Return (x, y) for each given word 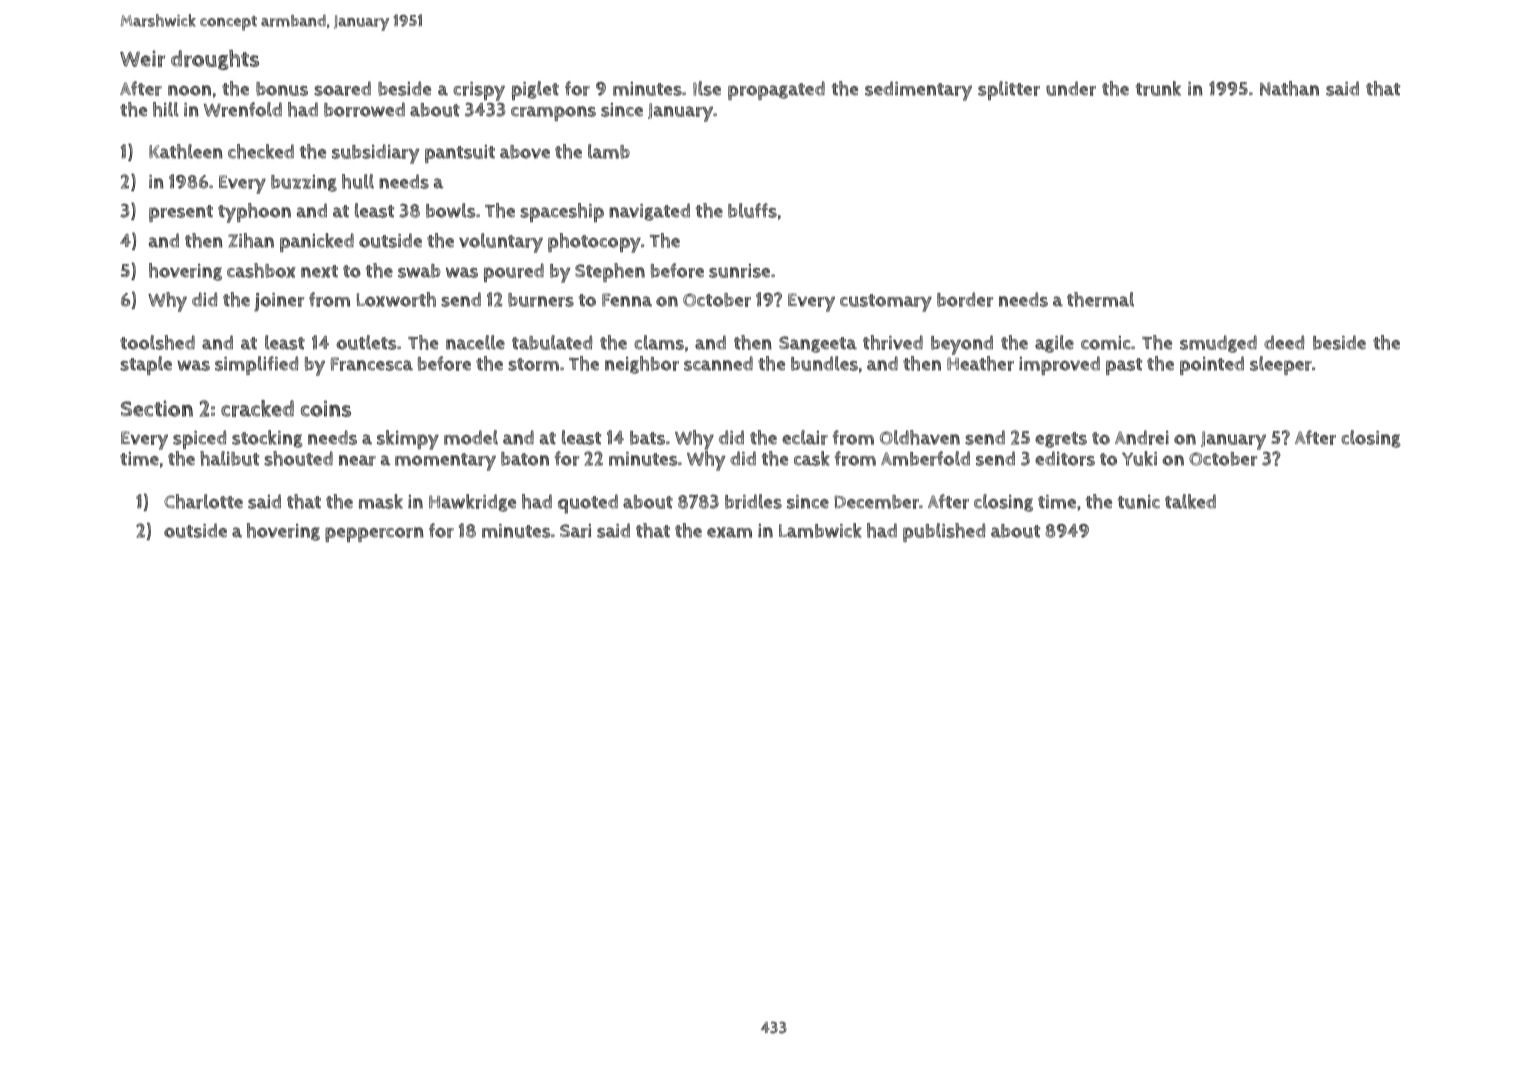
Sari (575, 531)
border (965, 299)
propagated (776, 90)
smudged (1218, 344)
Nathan (1289, 88)
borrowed (364, 109)
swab (419, 271)
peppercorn (374, 534)
